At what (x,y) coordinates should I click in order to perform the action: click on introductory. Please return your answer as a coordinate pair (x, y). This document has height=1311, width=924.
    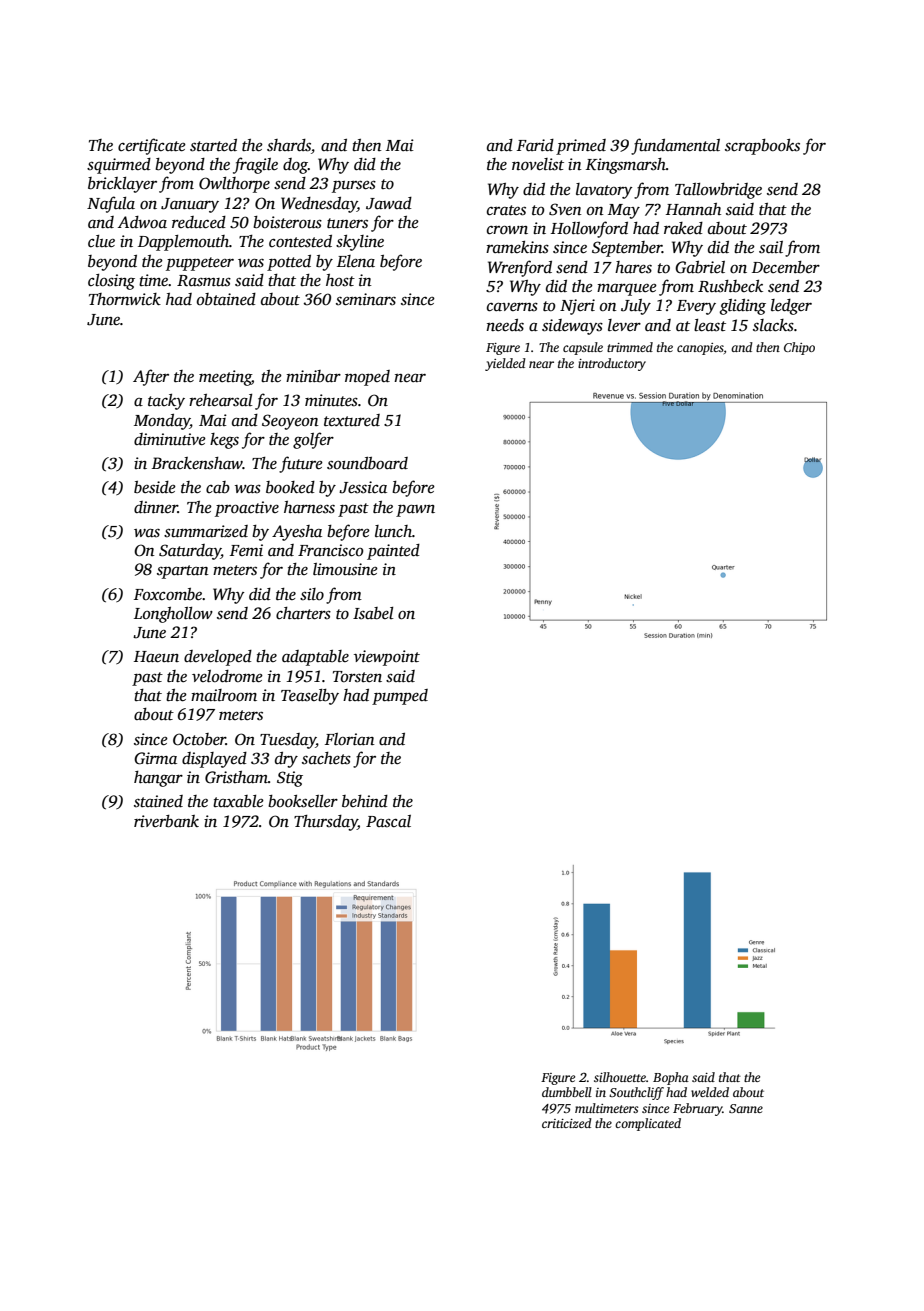
    Looking at the image, I should click on (612, 364).
